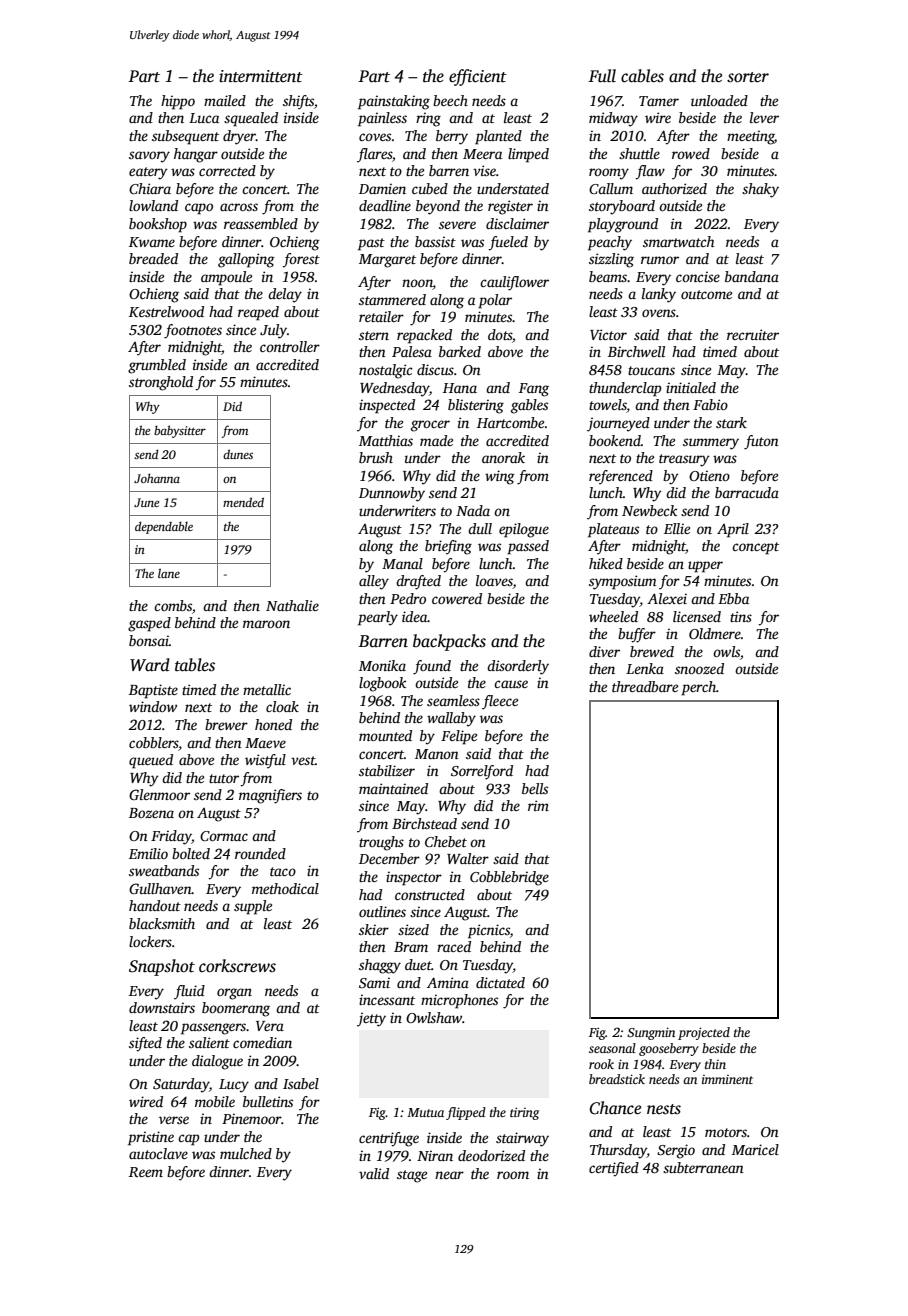  I want to click on mulched, so click(246, 1153).
